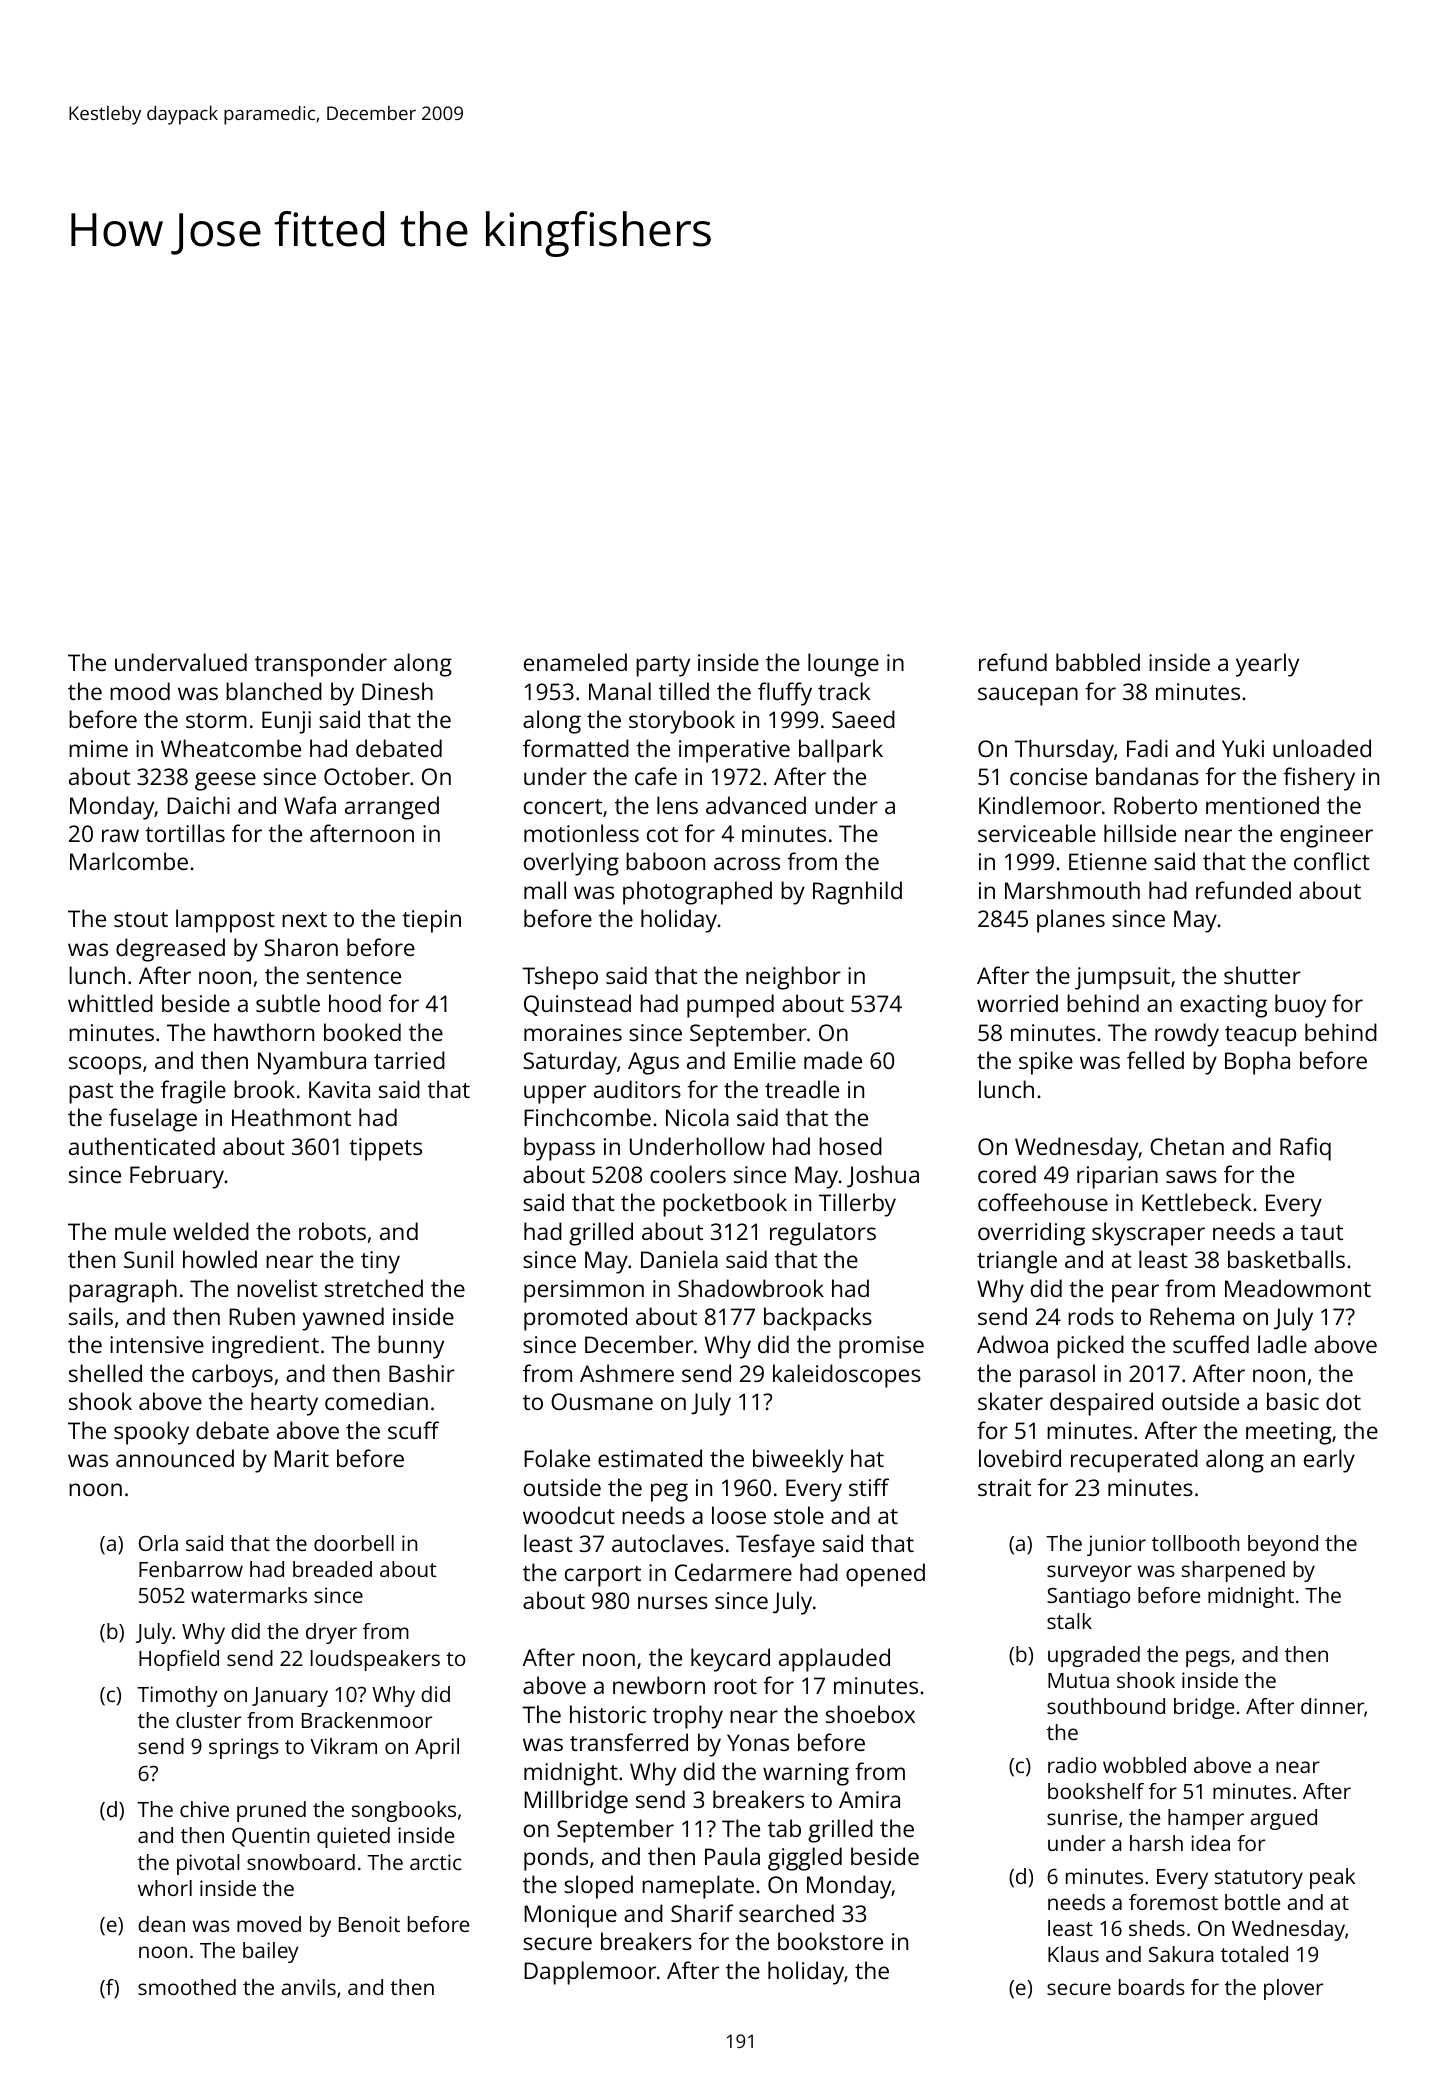 The height and width of the screenshot is (2100, 1450). What do you see at coordinates (881, 1347) in the screenshot?
I see `promise` at bounding box center [881, 1347].
